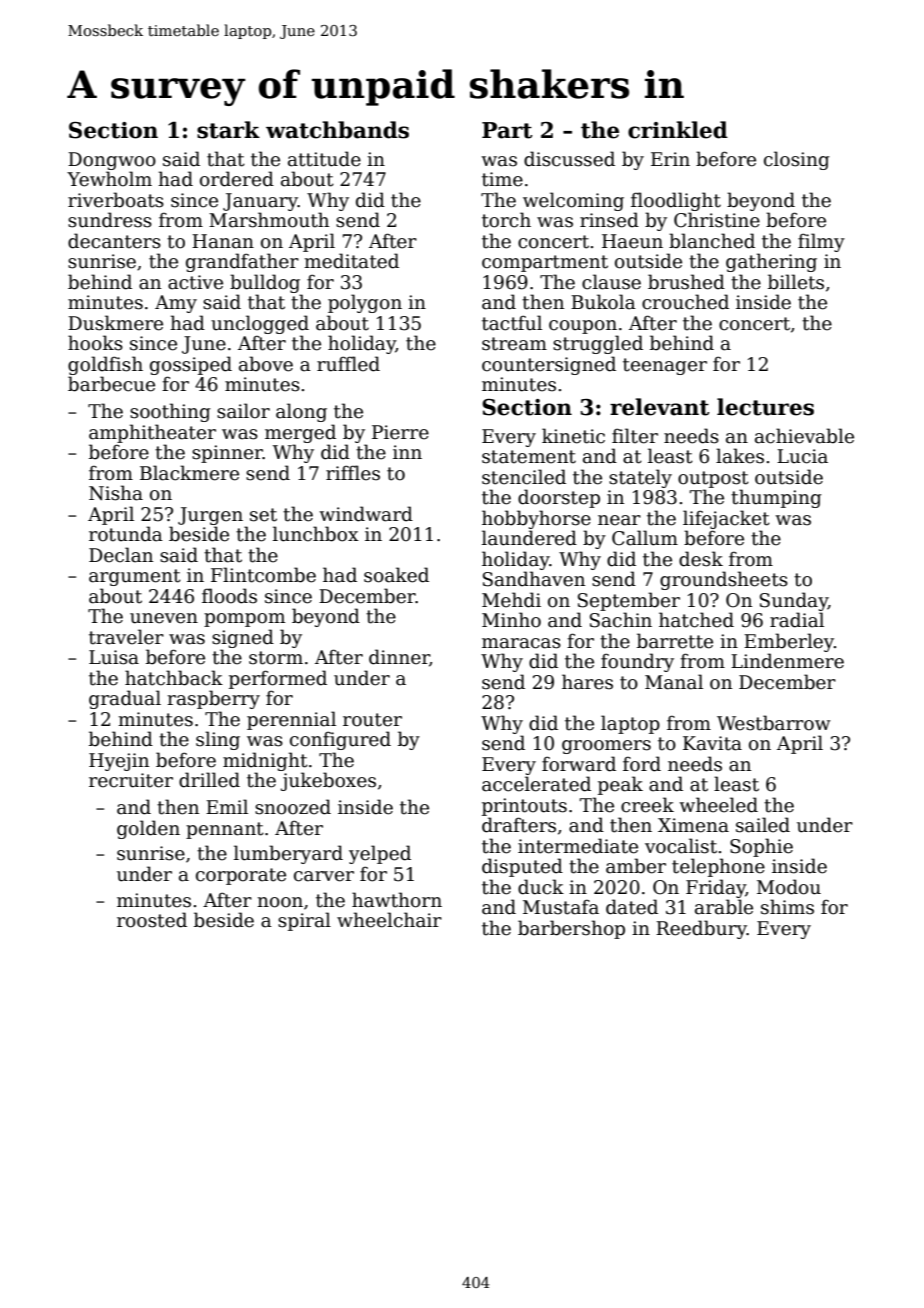  Describe the element at coordinates (511, 620) in the screenshot. I see `Minho` at that location.
